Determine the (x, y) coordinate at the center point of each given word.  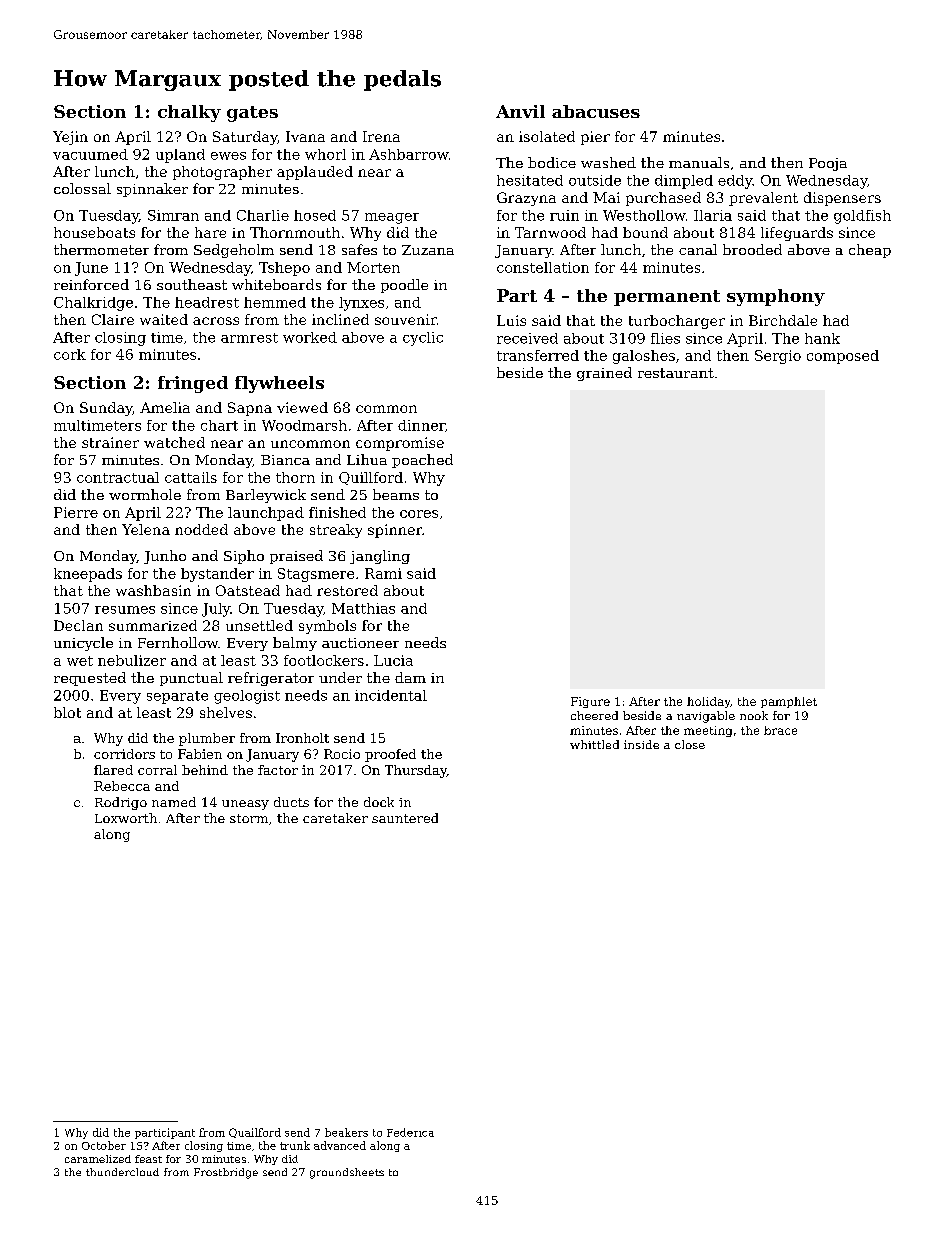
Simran (173, 215)
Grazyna (526, 199)
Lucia (393, 660)
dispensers (842, 199)
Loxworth (126, 818)
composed (843, 357)
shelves (226, 712)
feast (148, 1159)
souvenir (406, 319)
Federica (410, 1132)
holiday (708, 702)
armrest (249, 338)
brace (780, 730)
